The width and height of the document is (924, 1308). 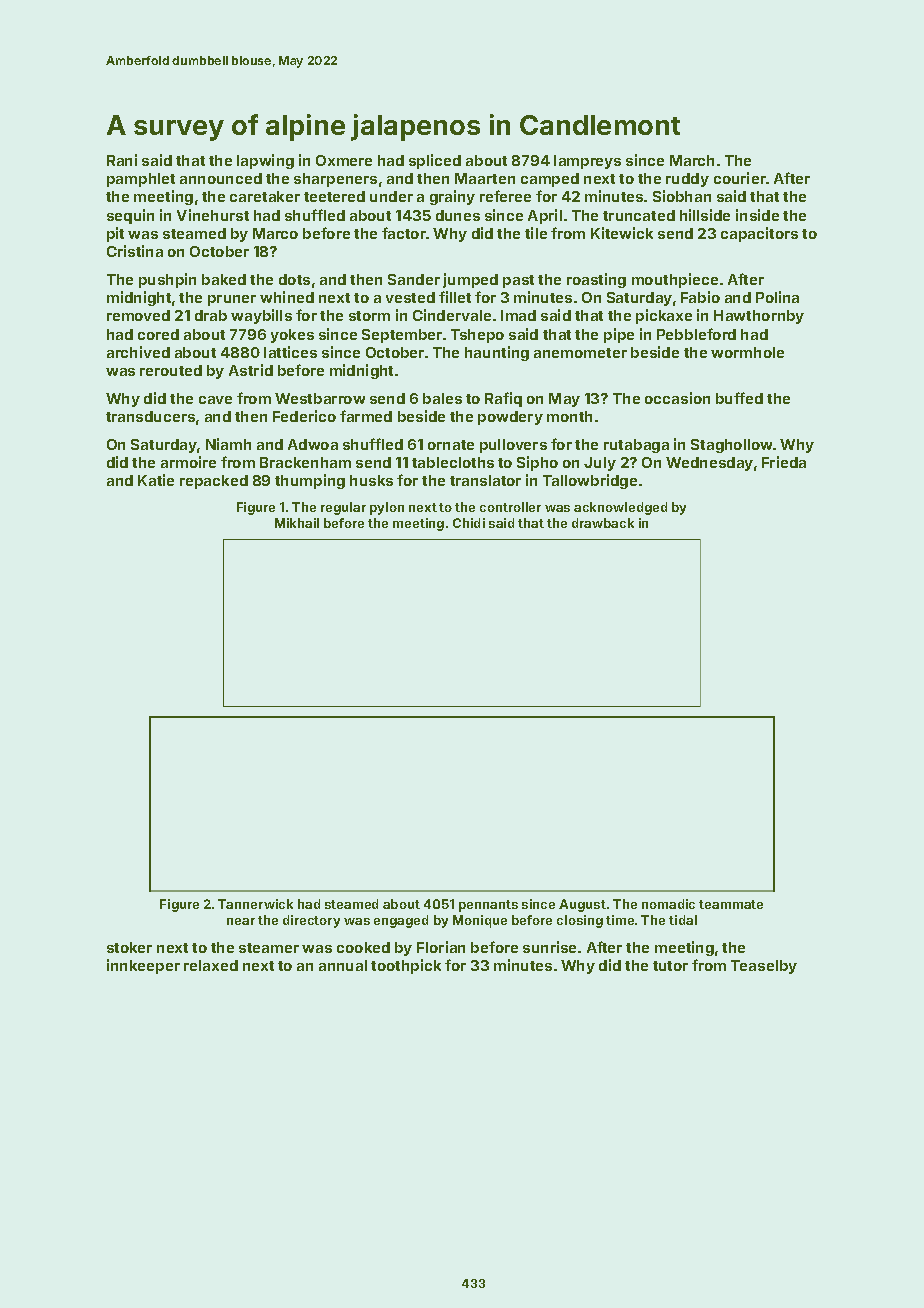 What do you see at coordinates (764, 967) in the document?
I see `Teaselby` at bounding box center [764, 967].
